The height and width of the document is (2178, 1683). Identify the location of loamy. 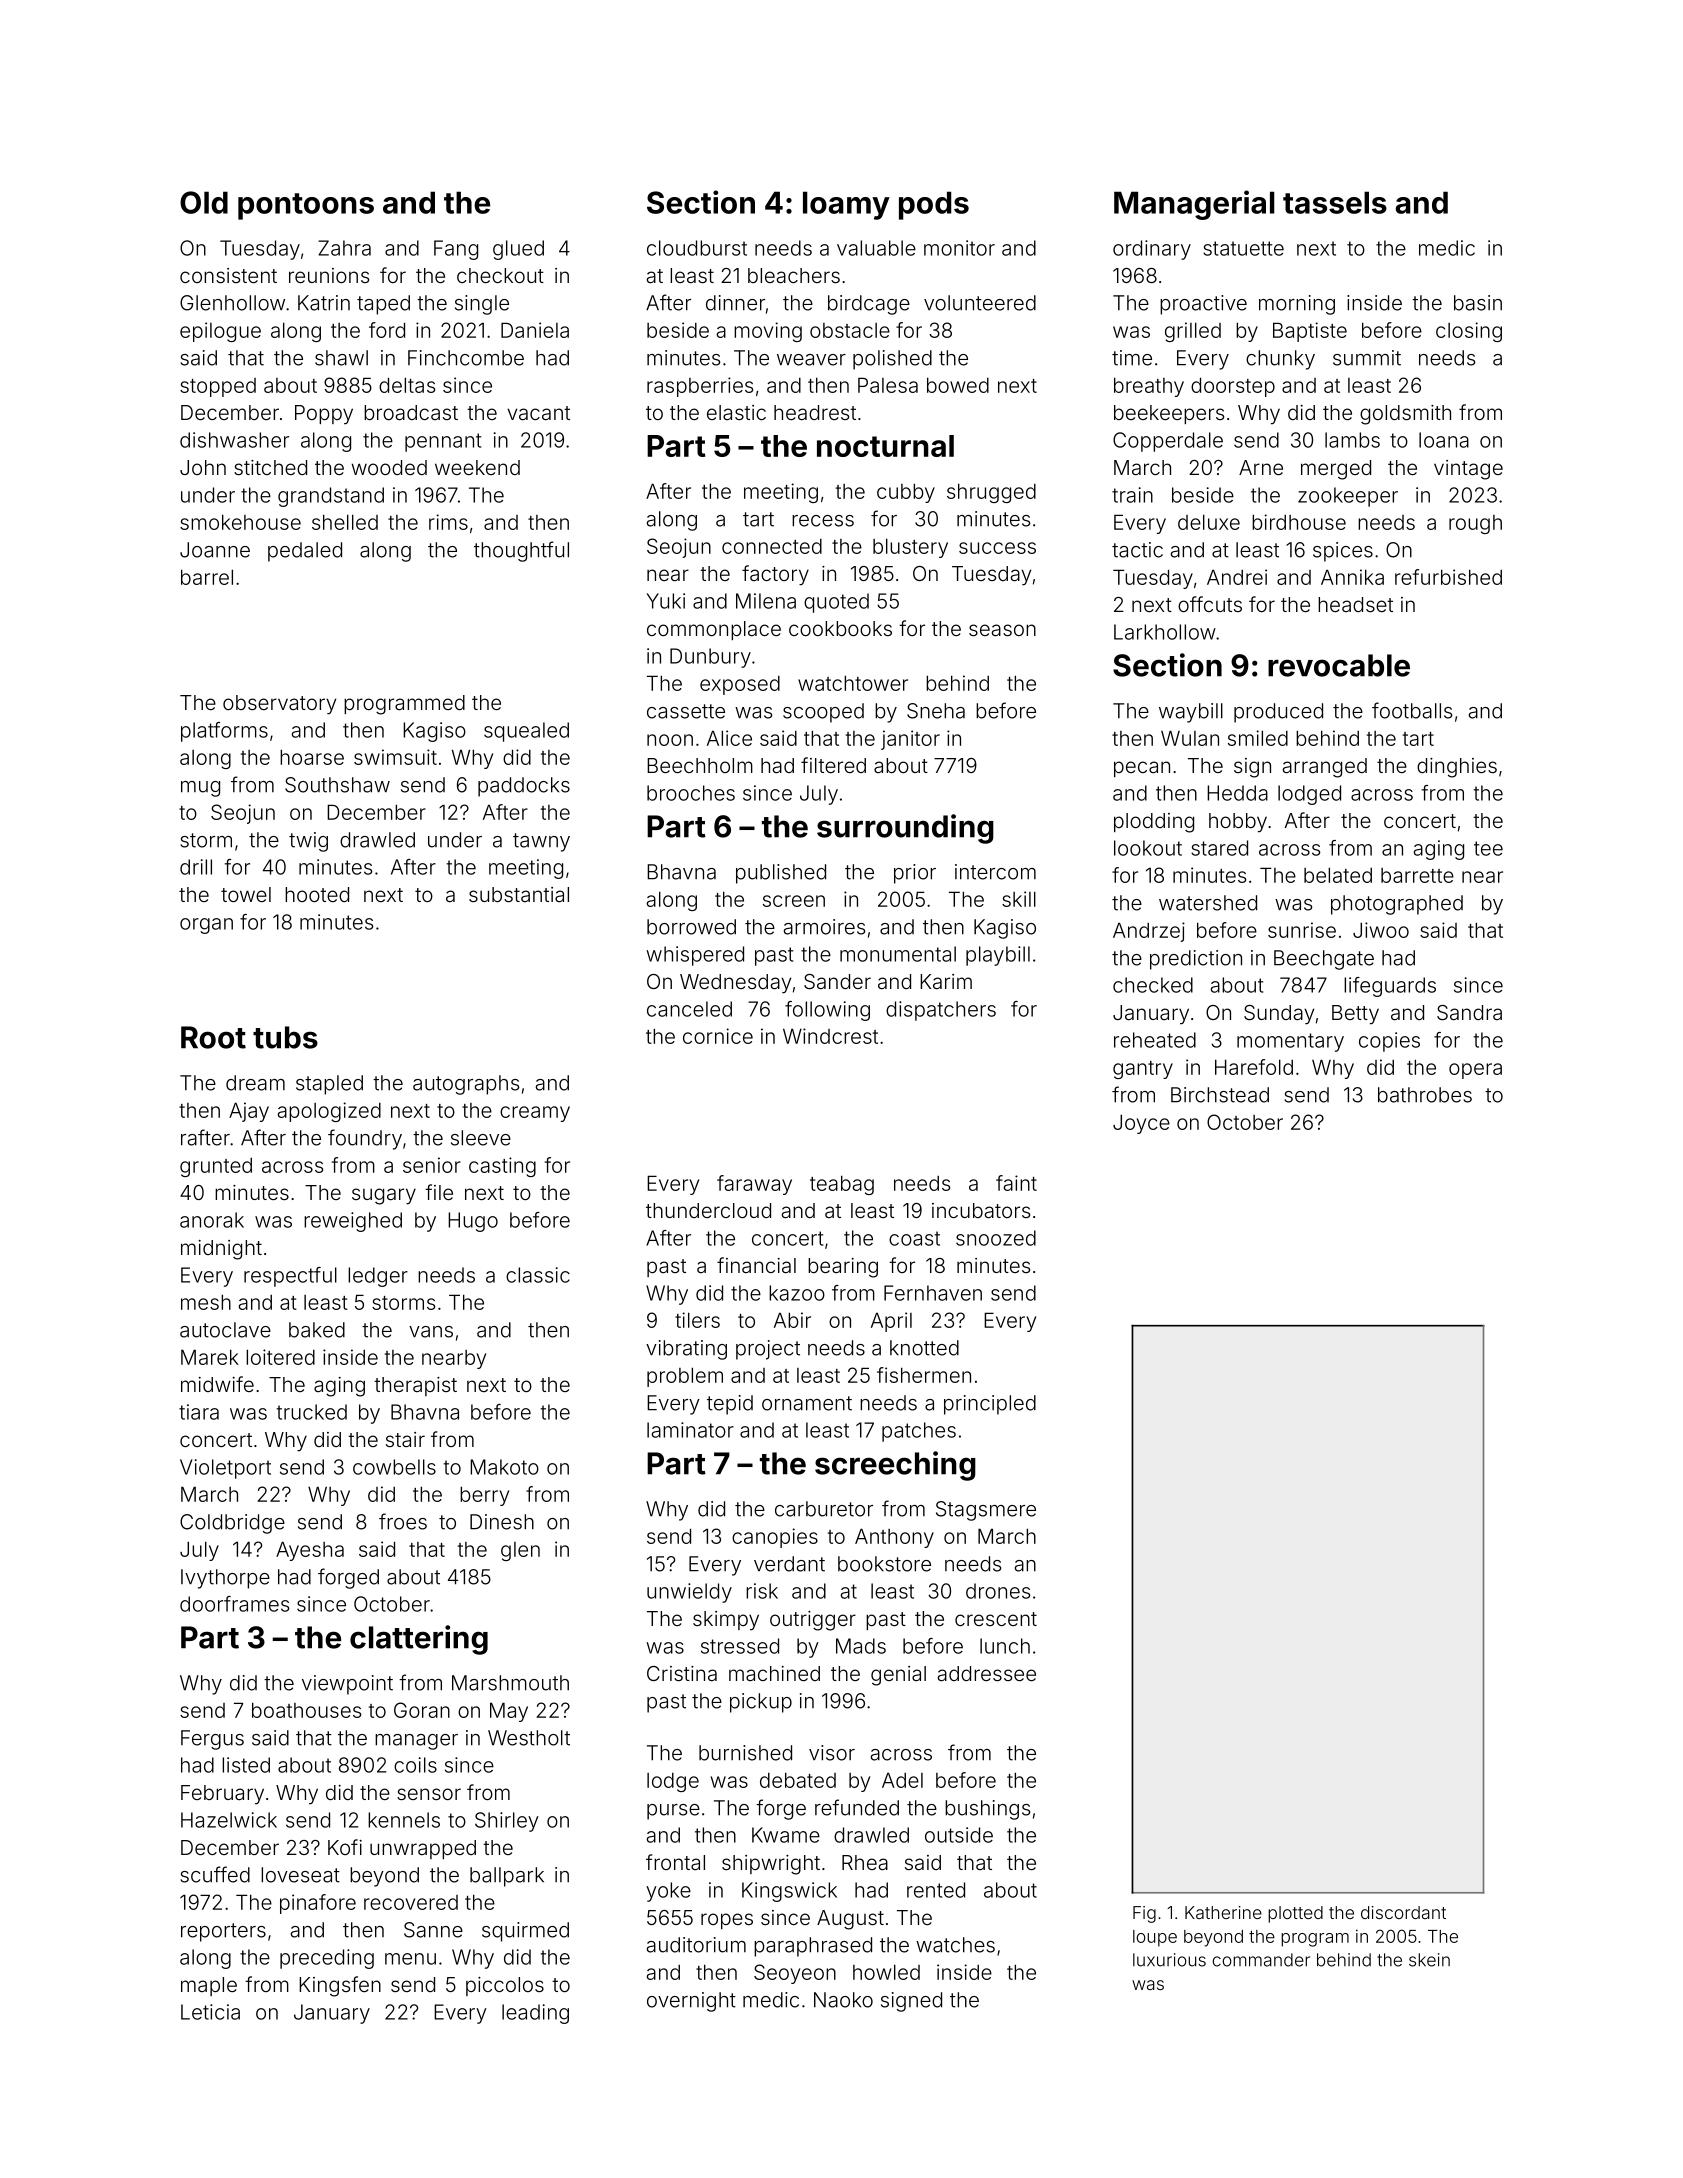
(846, 205).
